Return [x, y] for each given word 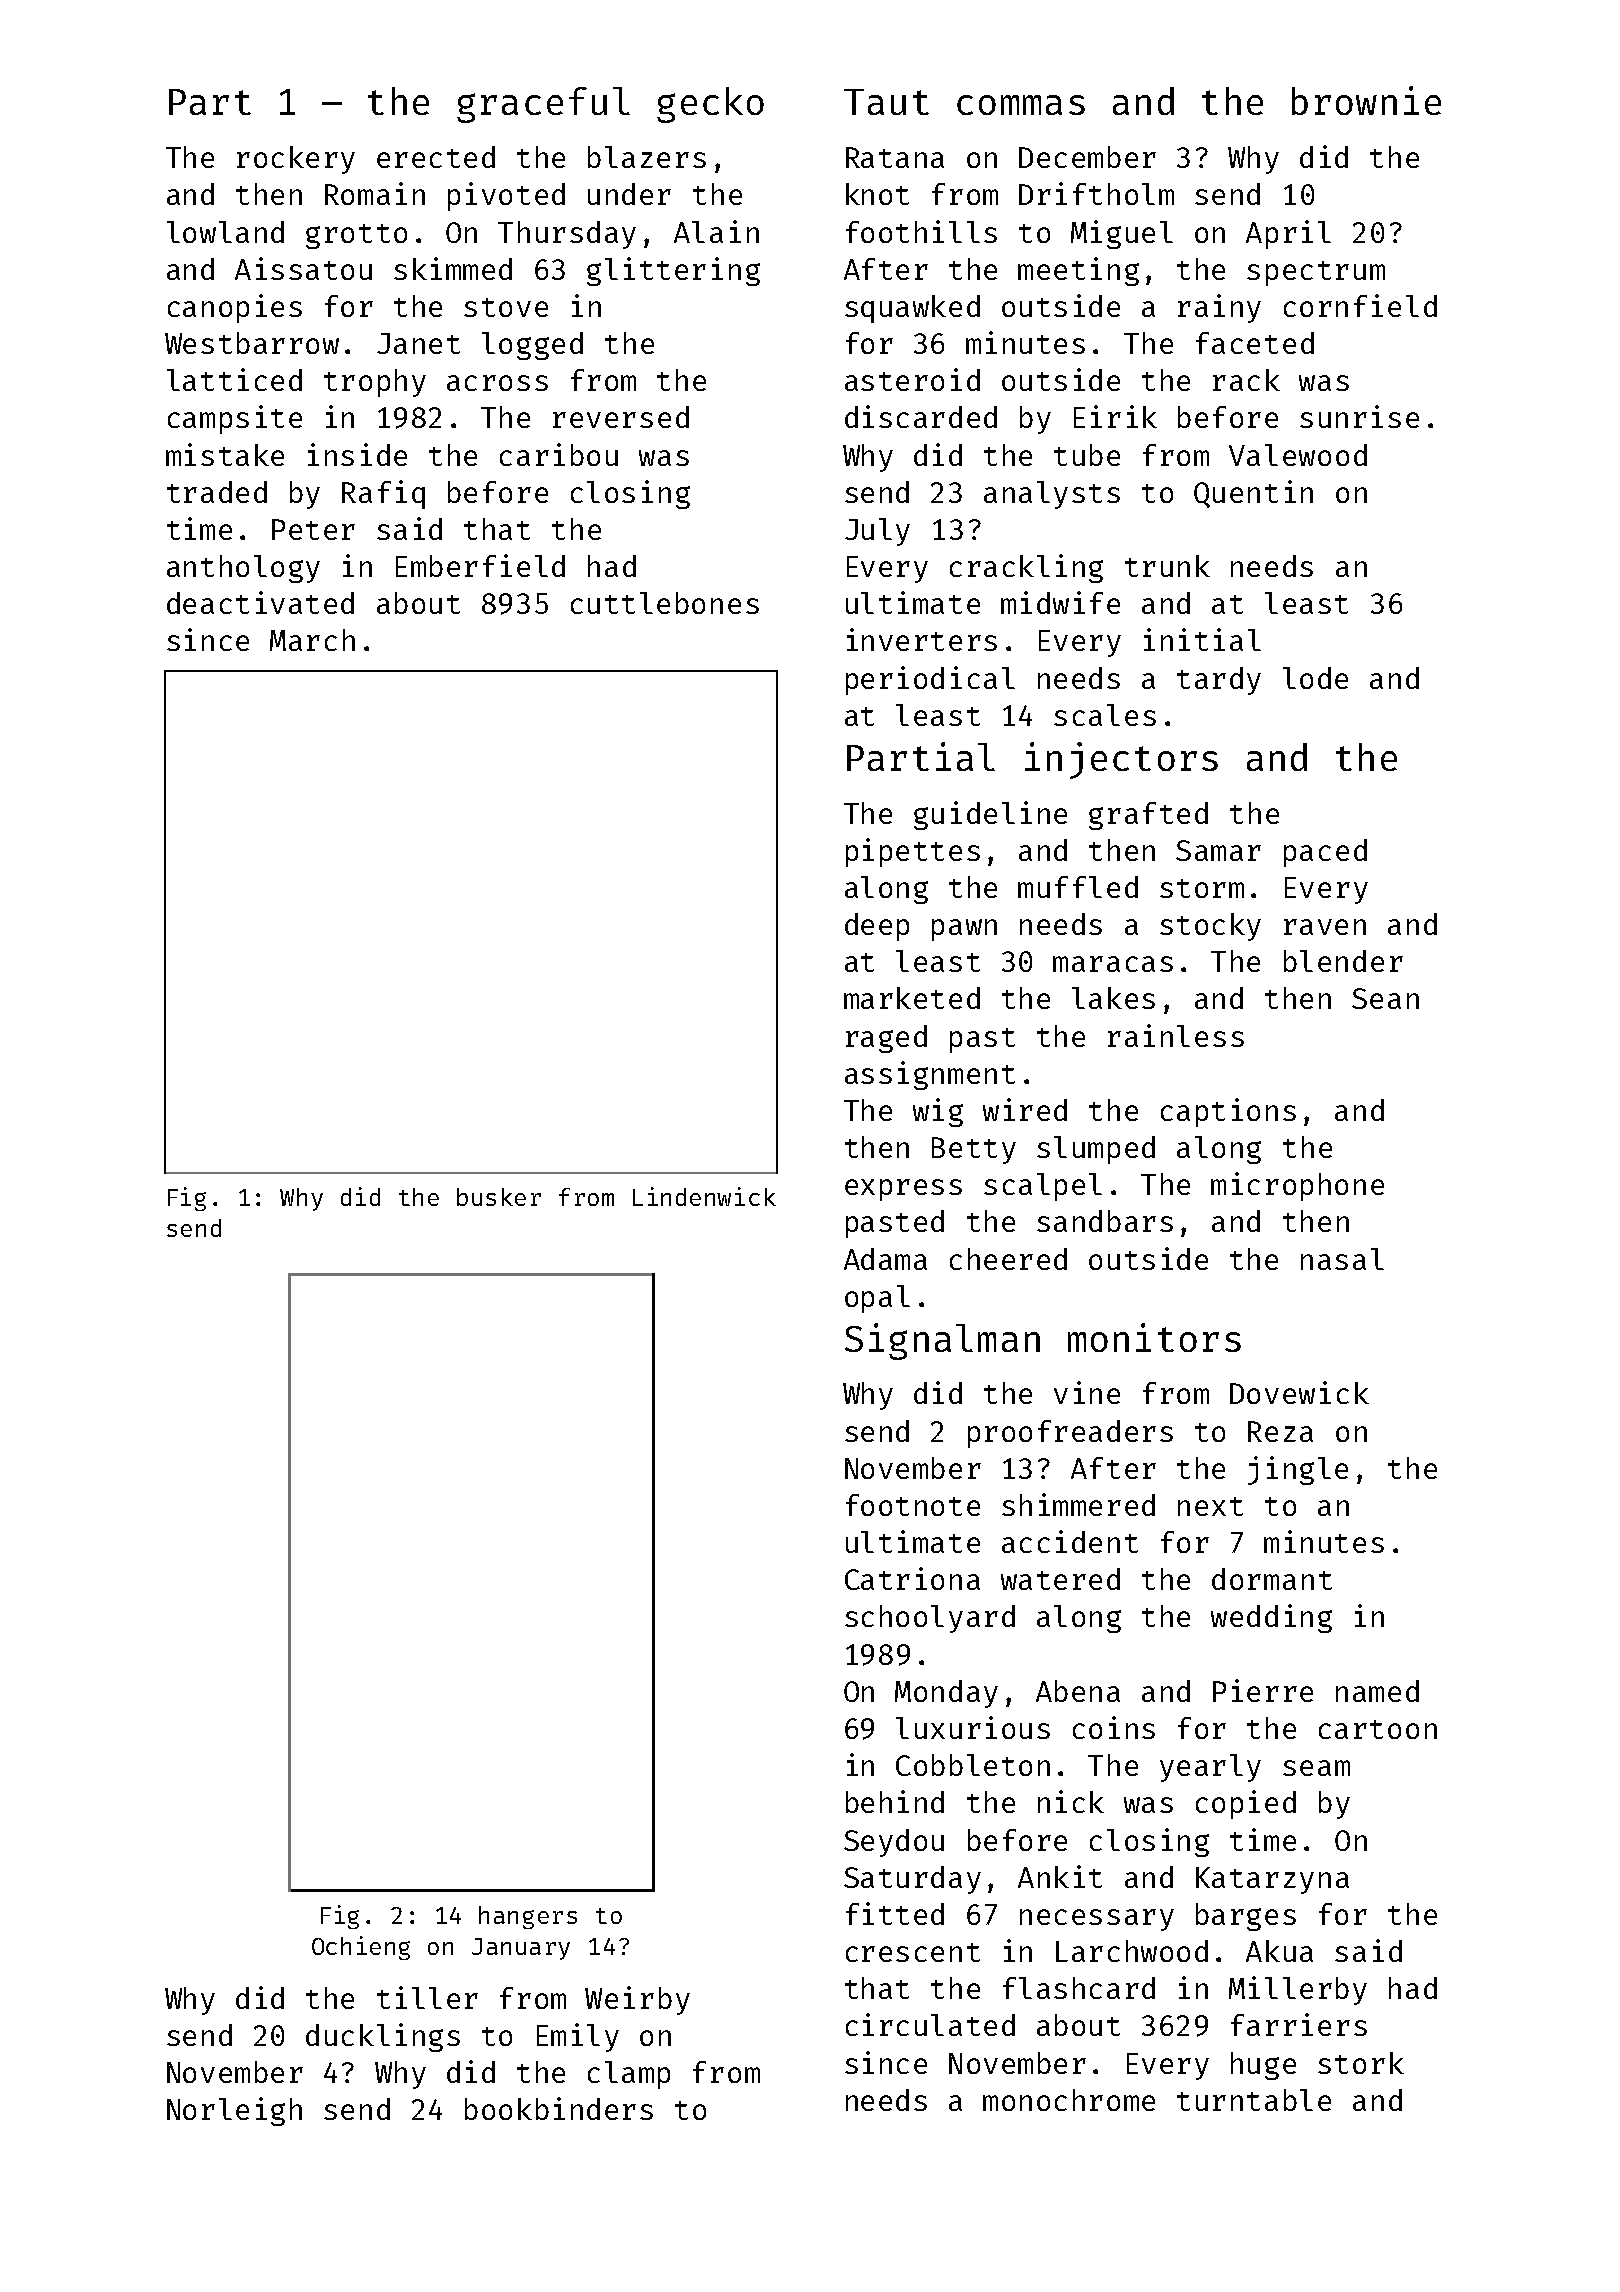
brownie [1366, 100]
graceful [543, 105]
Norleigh [234, 2111]
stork [1361, 2063]
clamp [629, 2075]
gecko [710, 105]
